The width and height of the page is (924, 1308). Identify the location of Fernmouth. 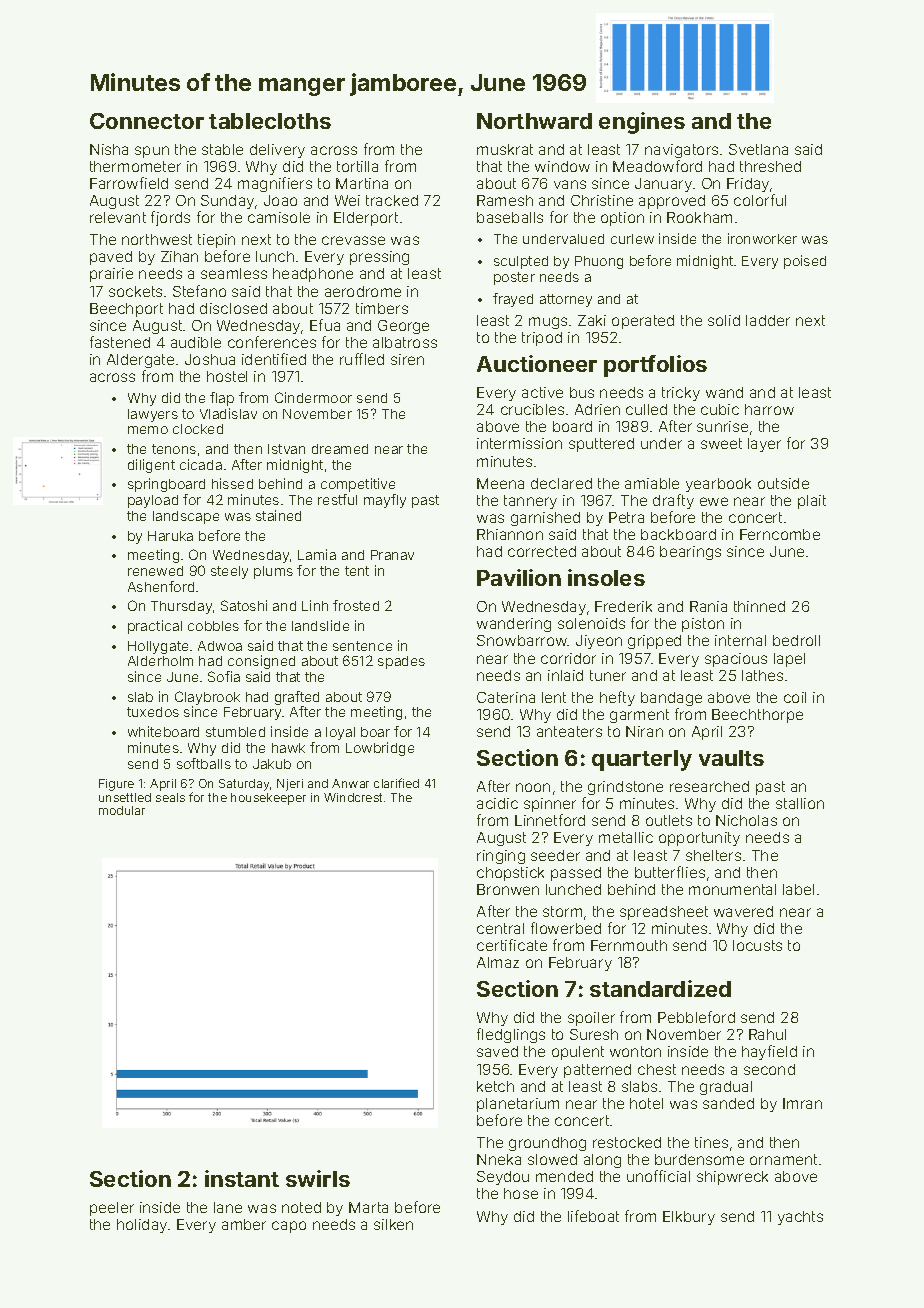
(629, 945).
